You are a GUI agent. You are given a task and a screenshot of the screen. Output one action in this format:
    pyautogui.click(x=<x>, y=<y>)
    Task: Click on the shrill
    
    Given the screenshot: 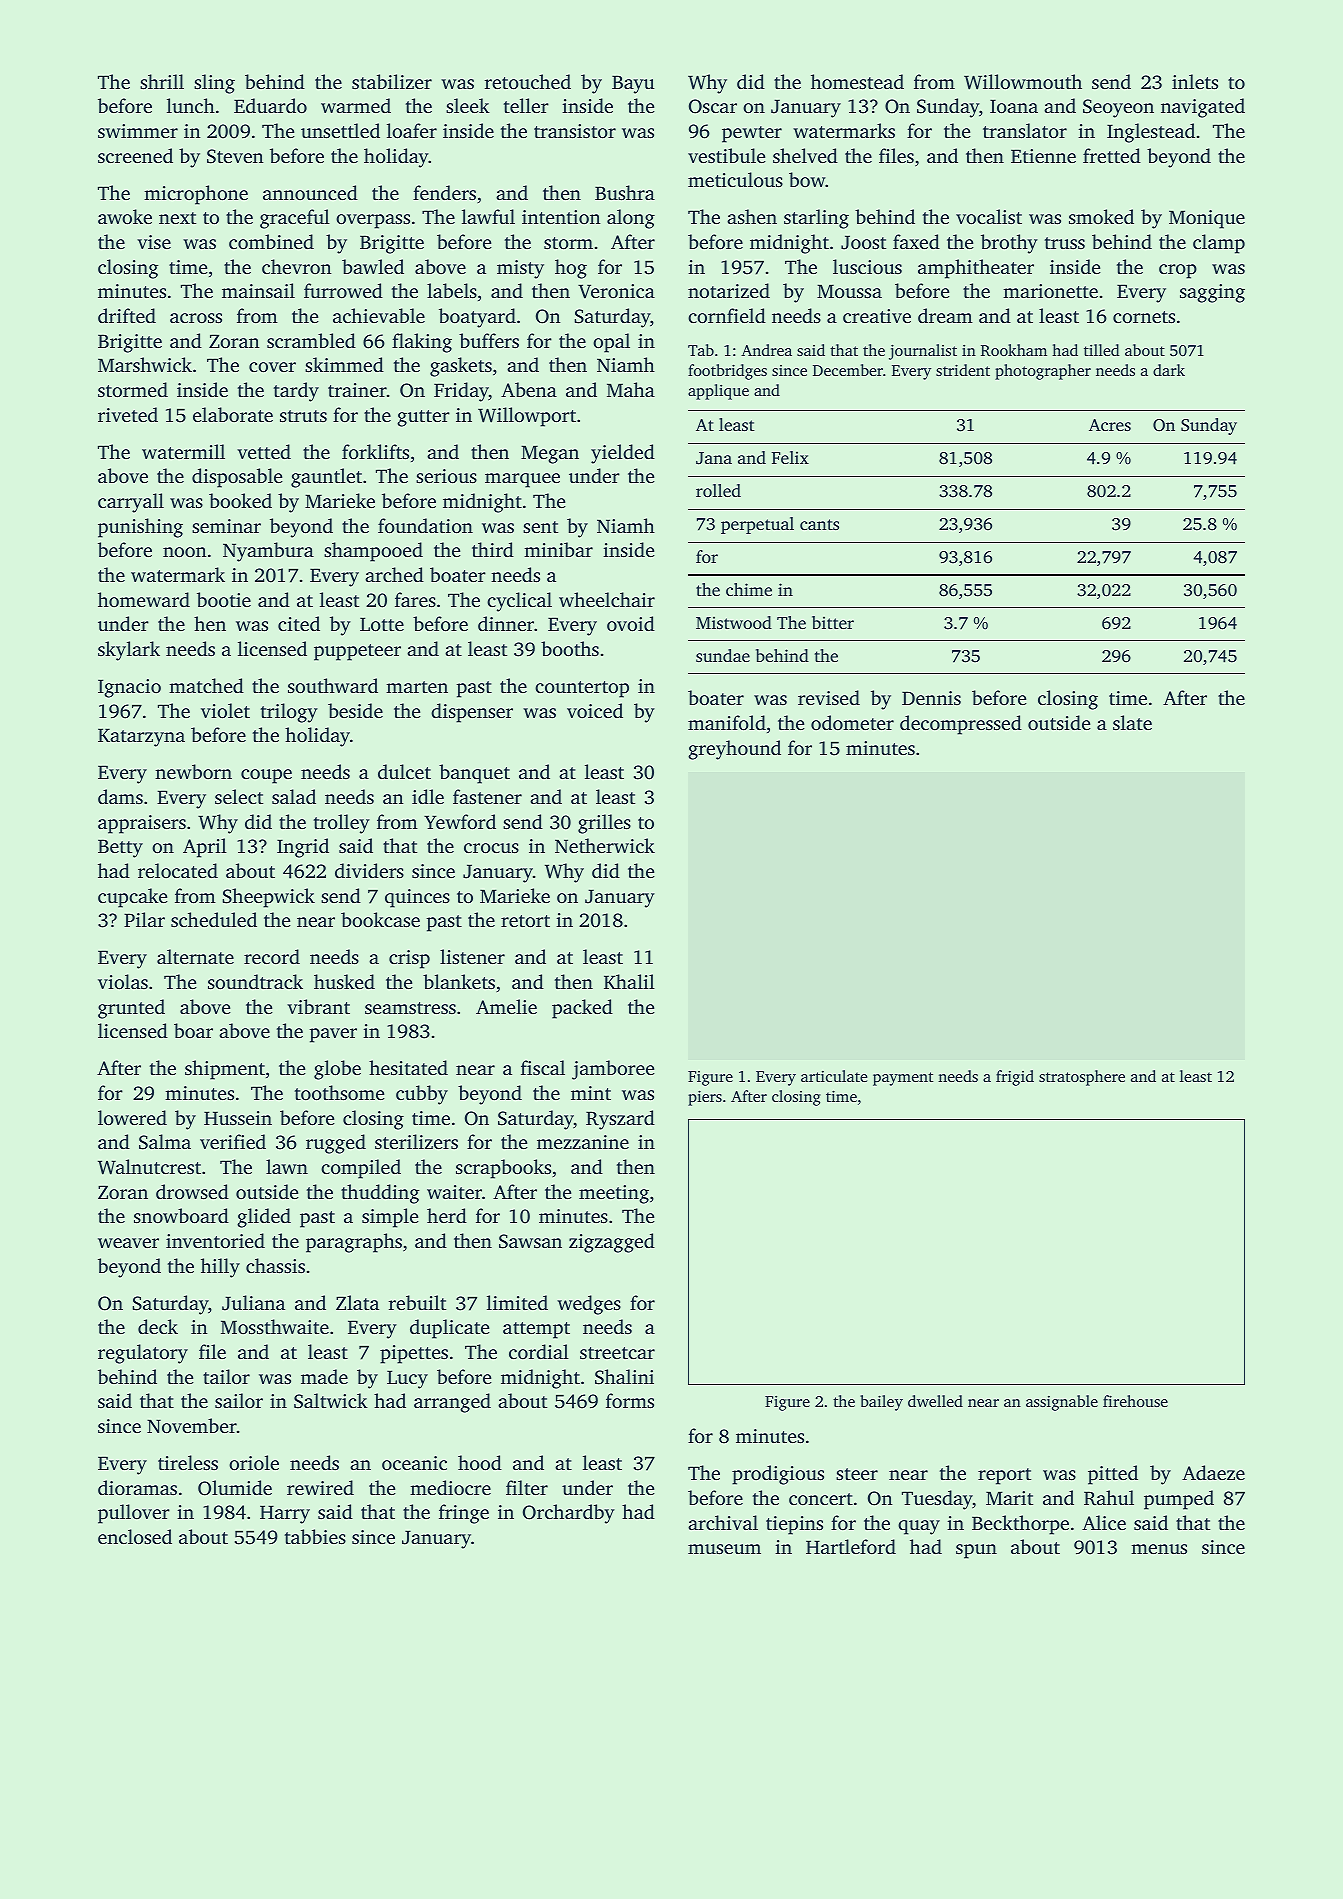 What is the action you would take?
    pyautogui.click(x=162, y=81)
